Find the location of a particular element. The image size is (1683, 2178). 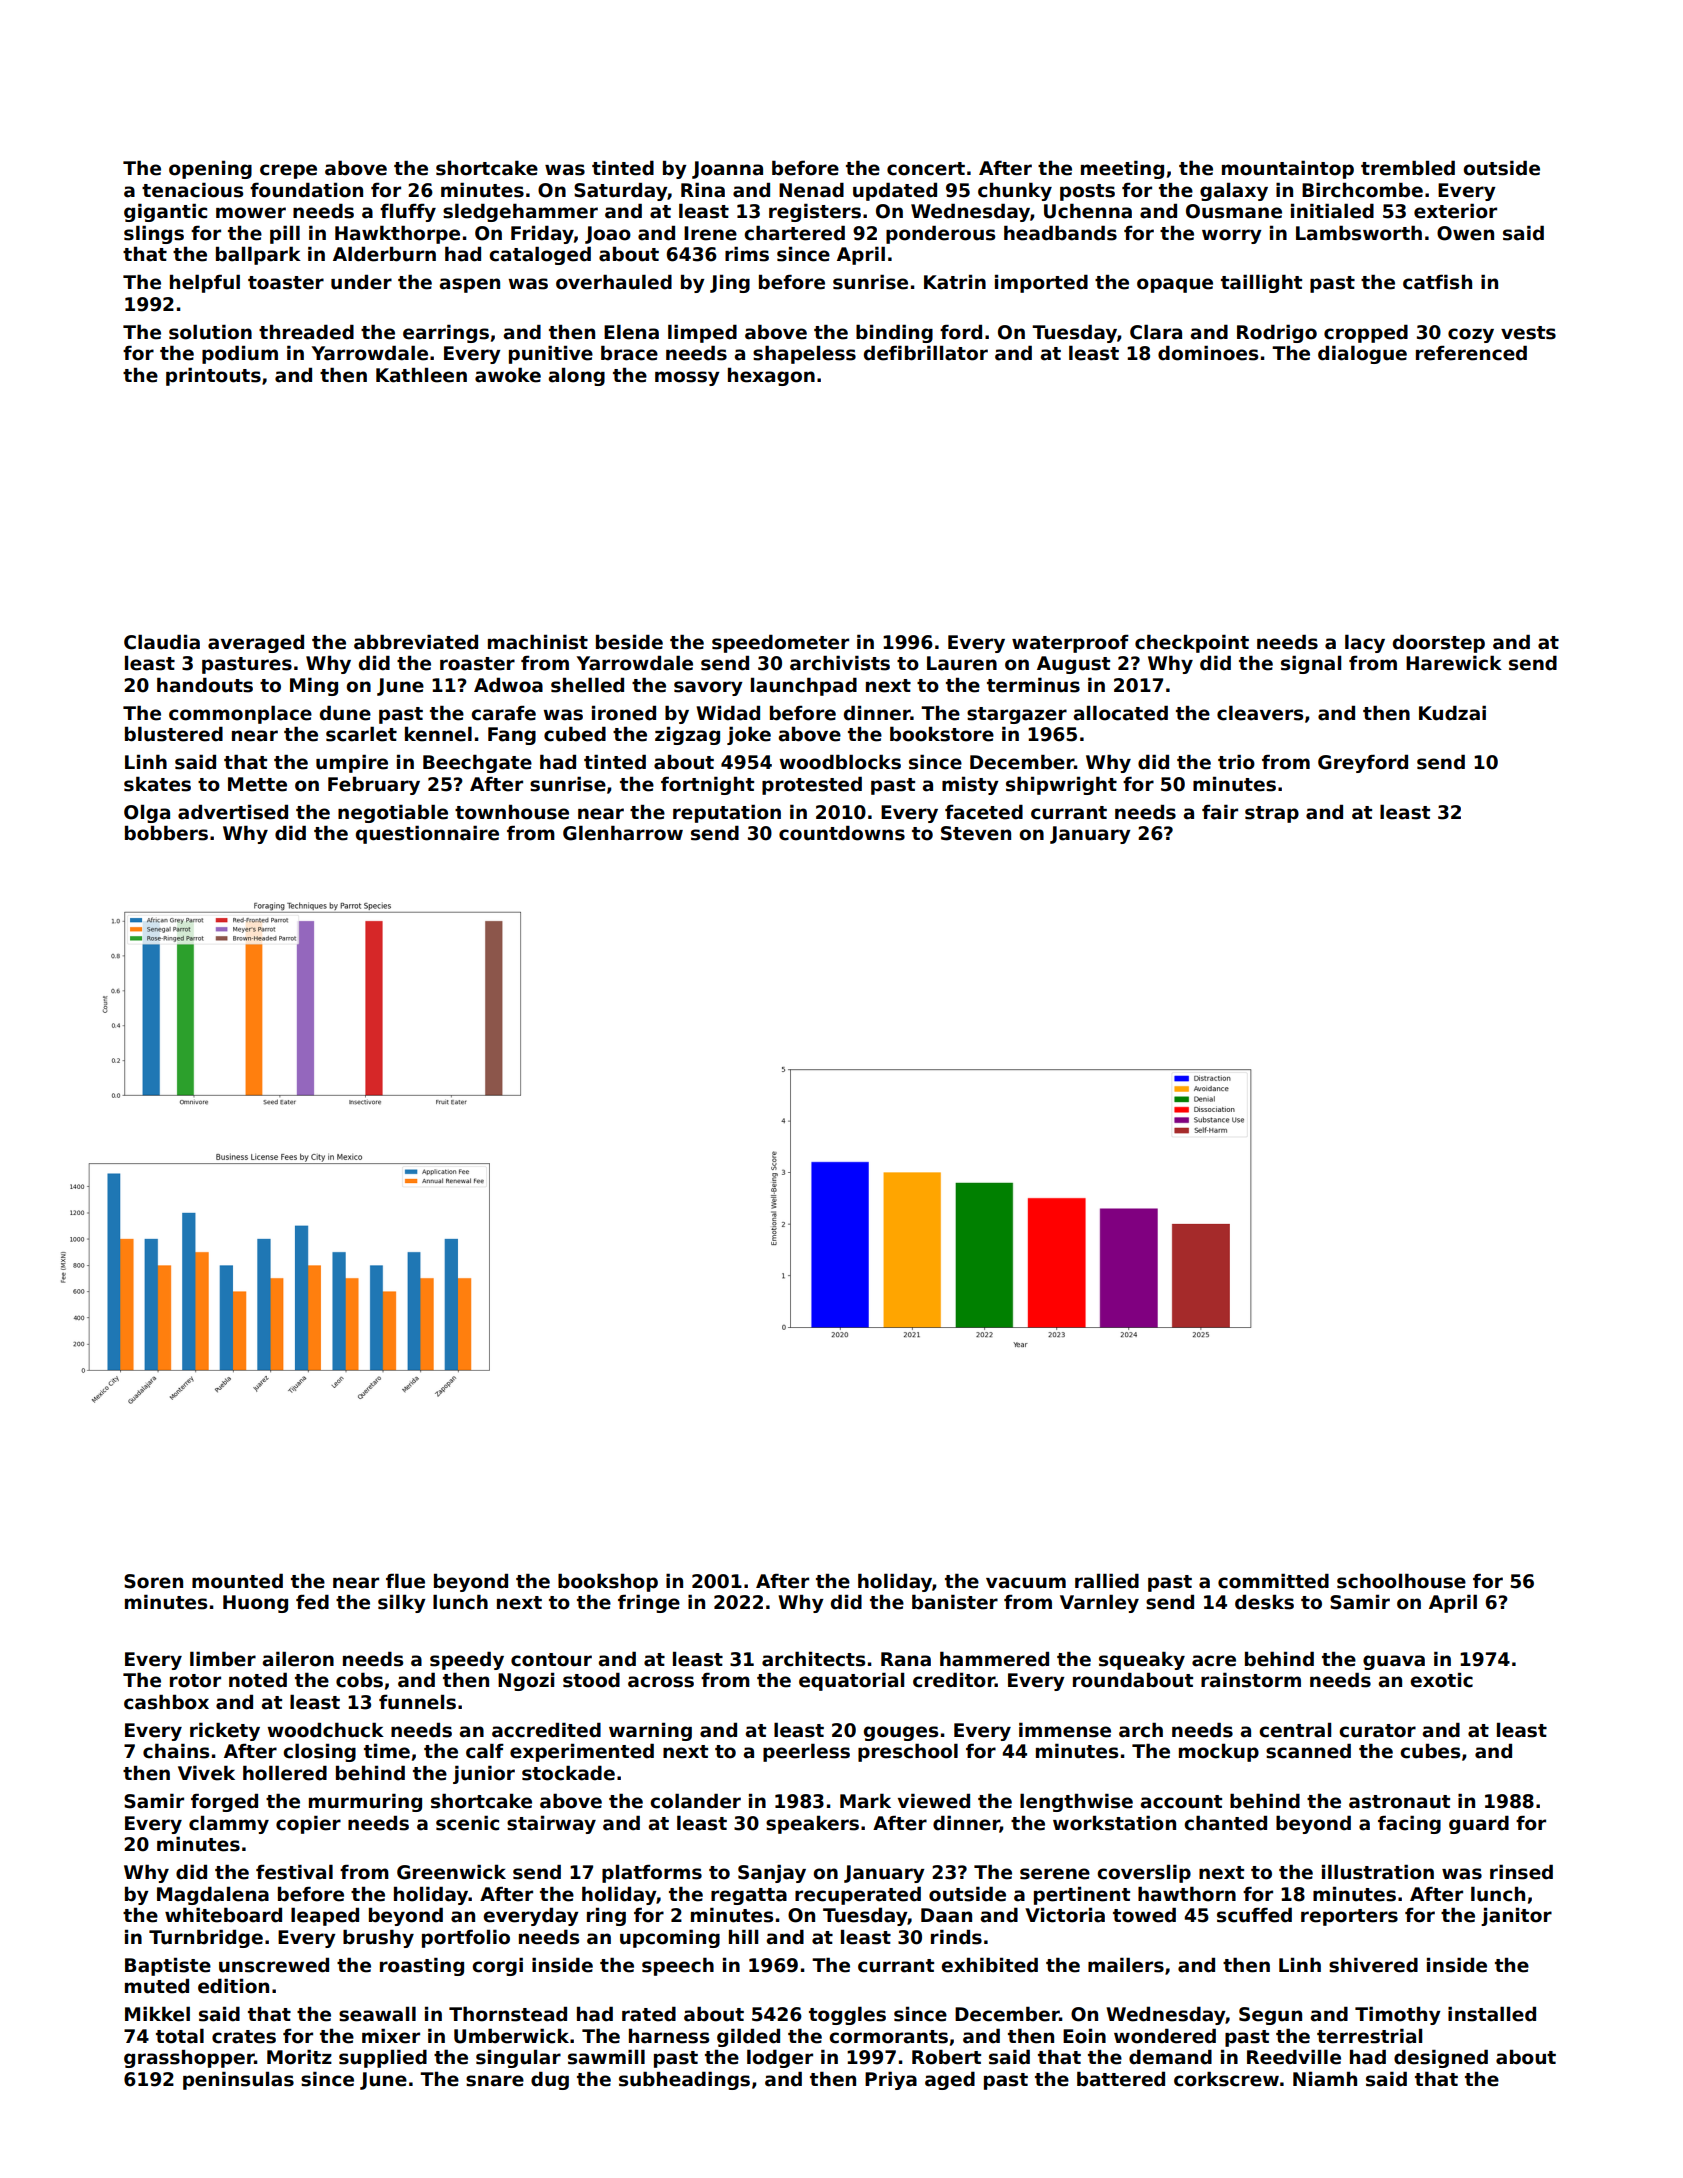

allocated is located at coordinates (1121, 713).
